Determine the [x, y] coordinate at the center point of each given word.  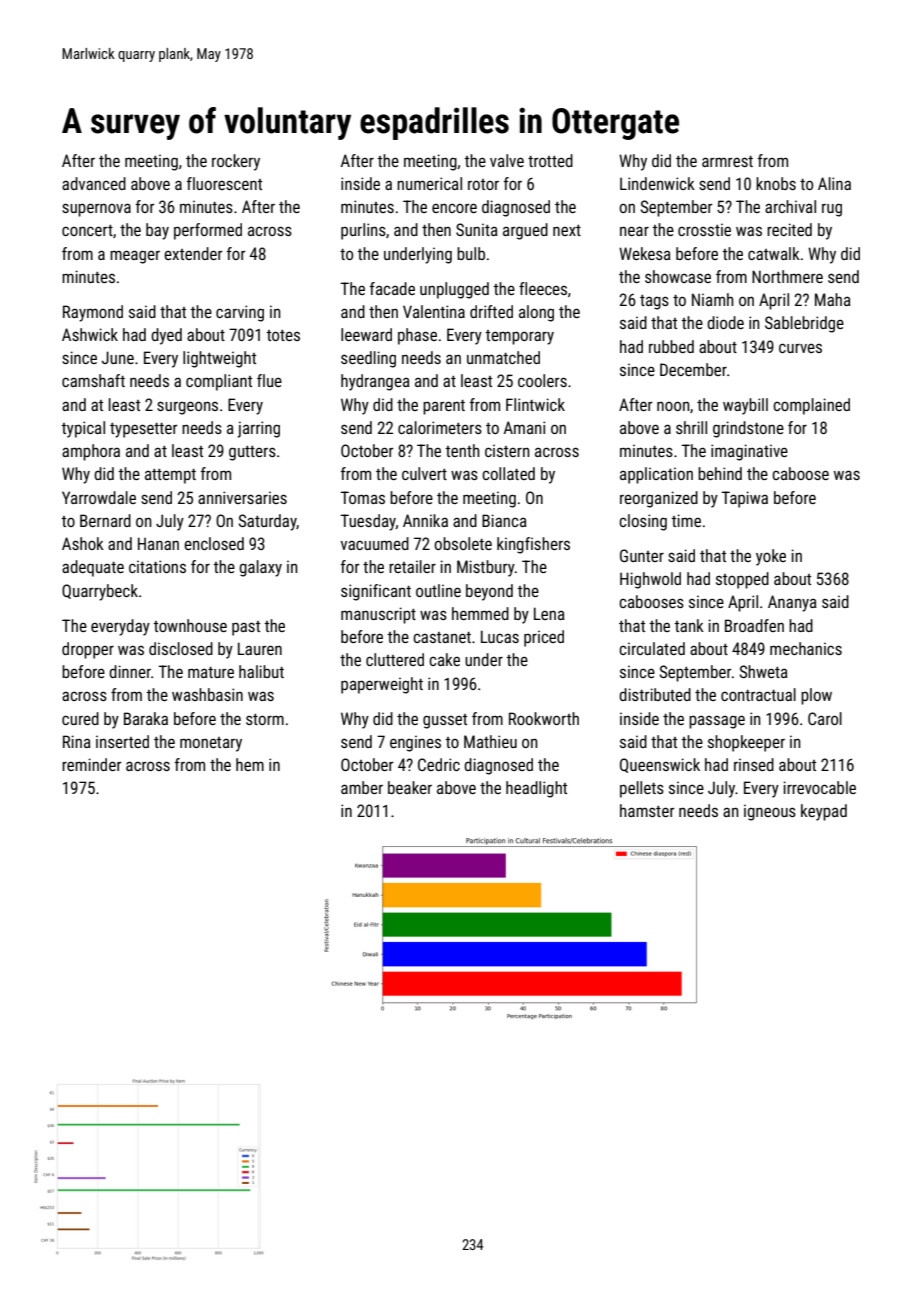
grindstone [748, 429]
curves [800, 348]
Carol [825, 718]
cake [444, 659]
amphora [91, 452]
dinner [130, 671]
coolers [542, 380]
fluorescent [224, 183]
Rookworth [544, 718]
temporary [520, 337]
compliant [219, 382]
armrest [727, 161]
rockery [236, 162]
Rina [77, 741]
